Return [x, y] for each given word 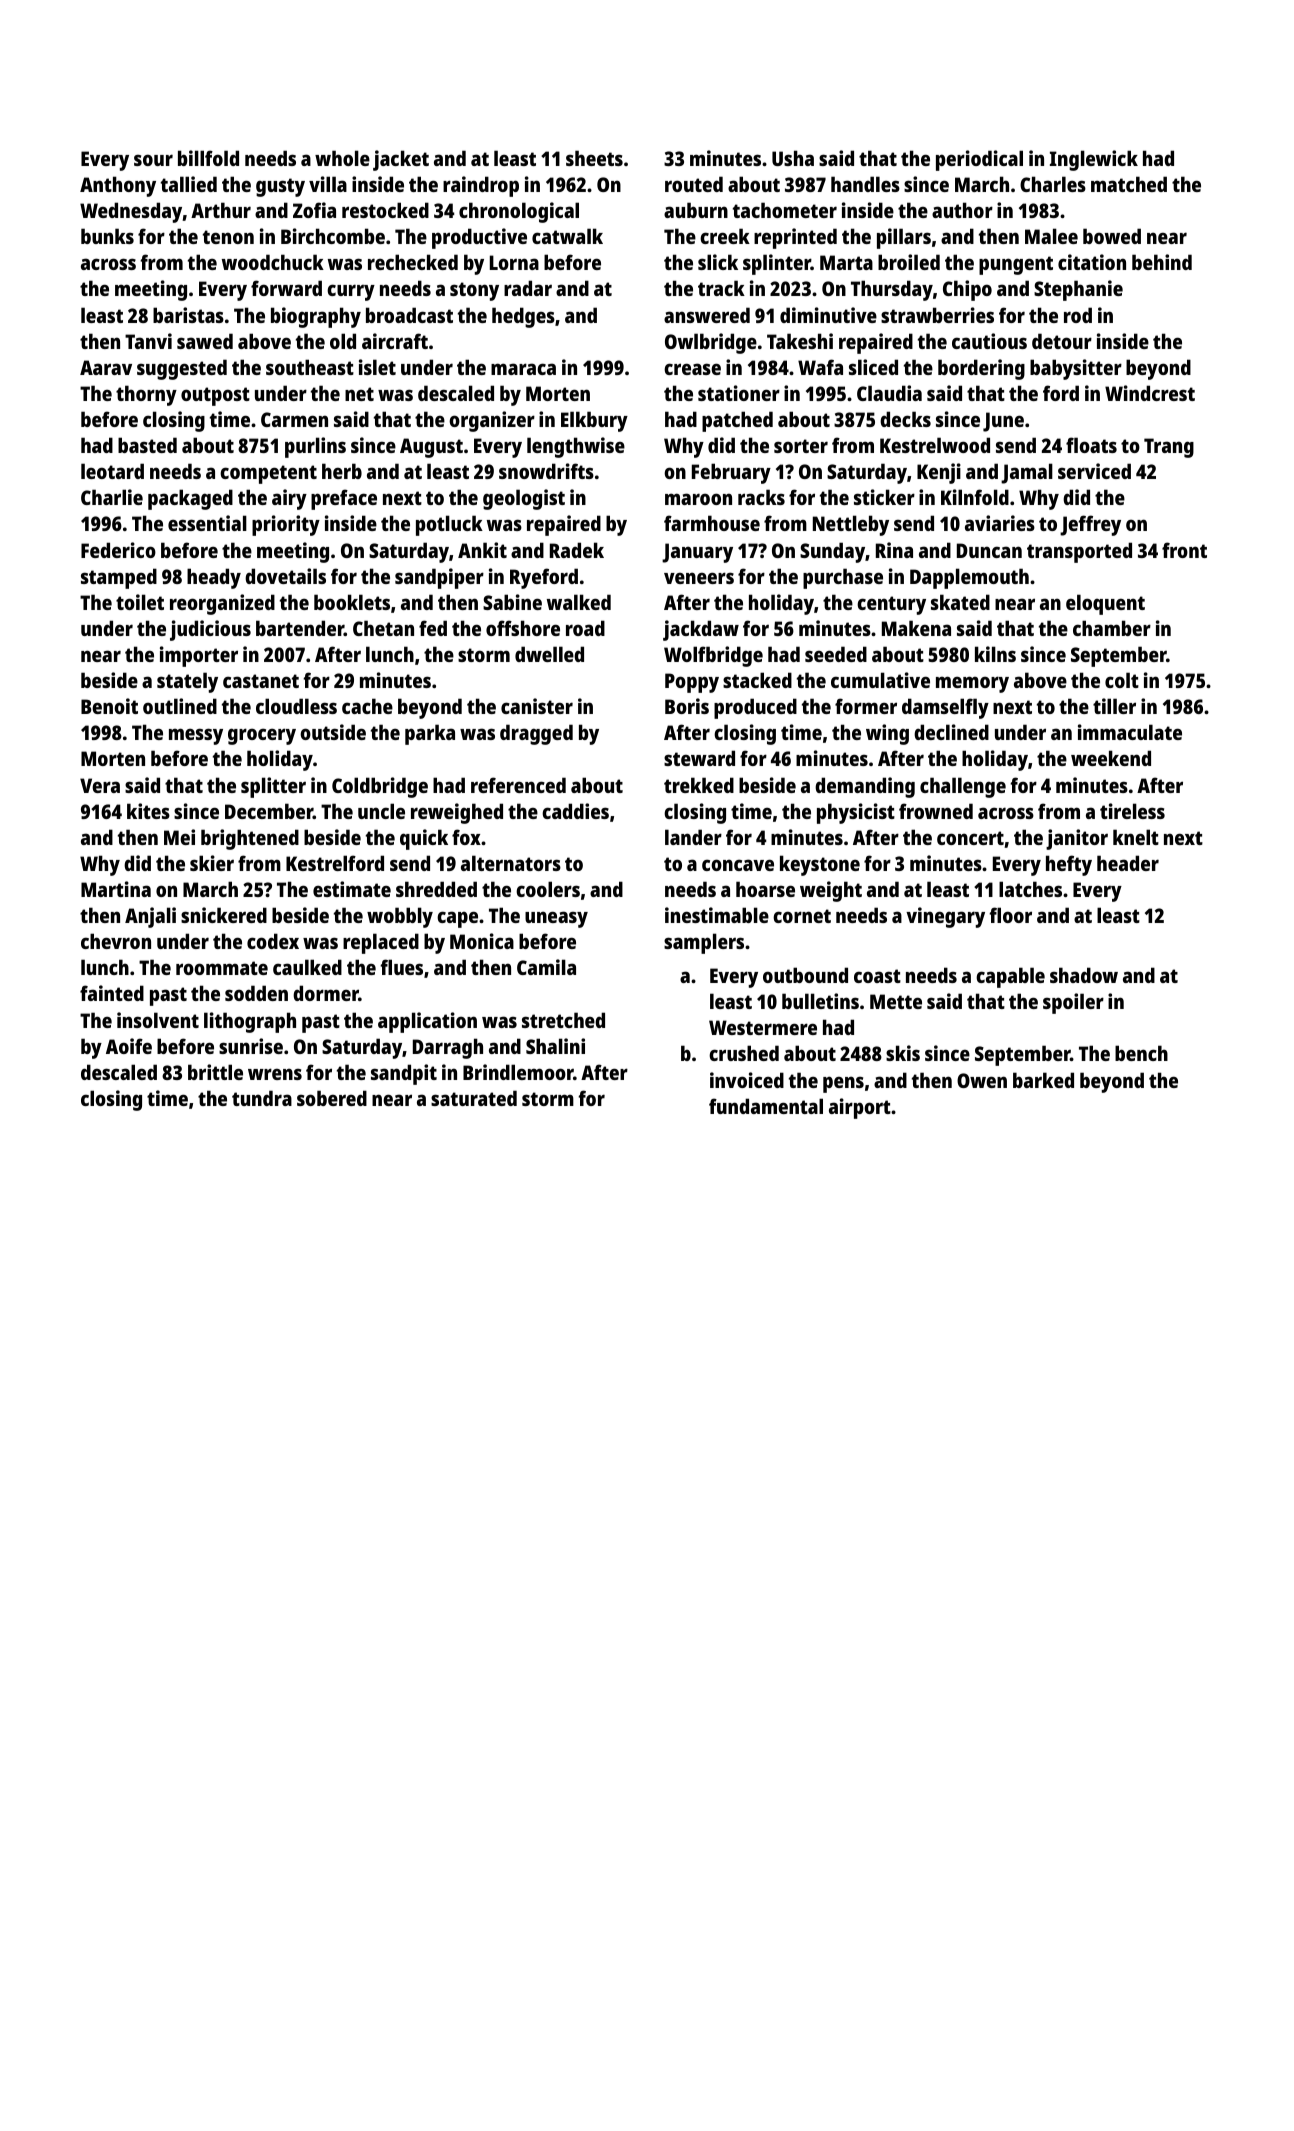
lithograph [250, 1022]
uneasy [556, 919]
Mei [179, 837]
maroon [698, 499]
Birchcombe [333, 236]
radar [528, 288]
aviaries [1000, 523]
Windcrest [1150, 393]
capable [1010, 977]
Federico [118, 550]
